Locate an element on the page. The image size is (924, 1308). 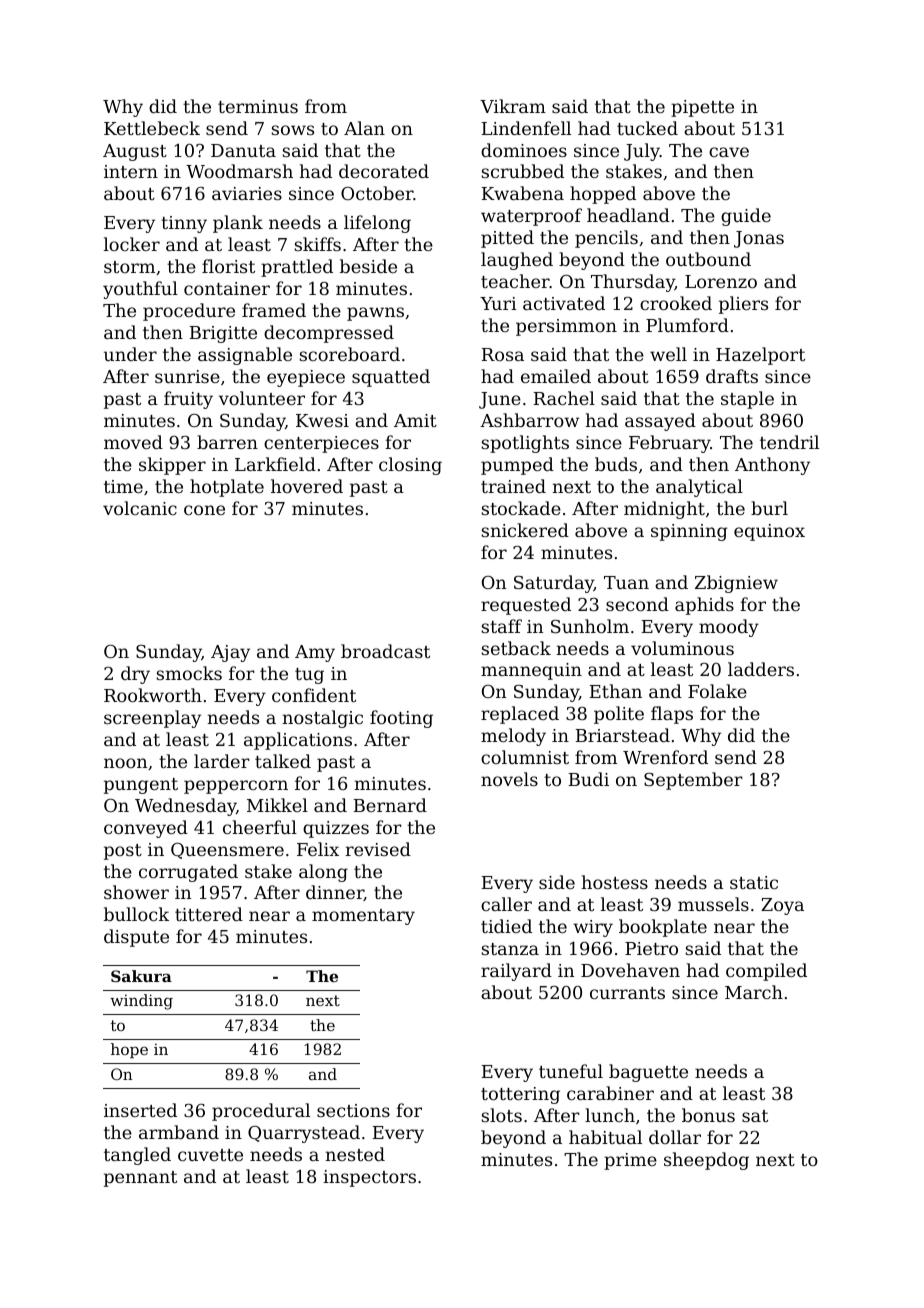
inspectors is located at coordinates (369, 1178).
